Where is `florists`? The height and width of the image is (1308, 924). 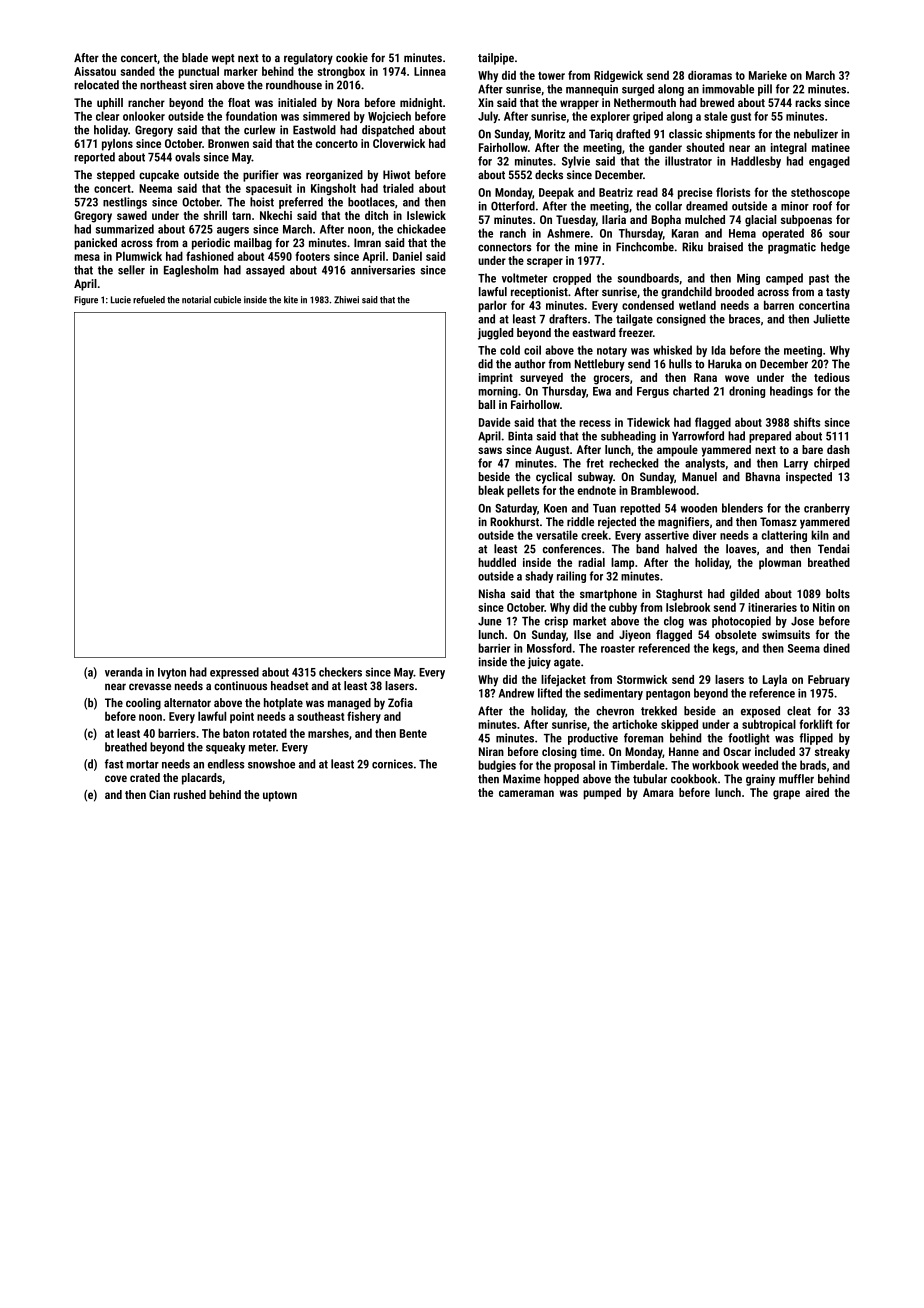 florists is located at coordinates (733, 192).
